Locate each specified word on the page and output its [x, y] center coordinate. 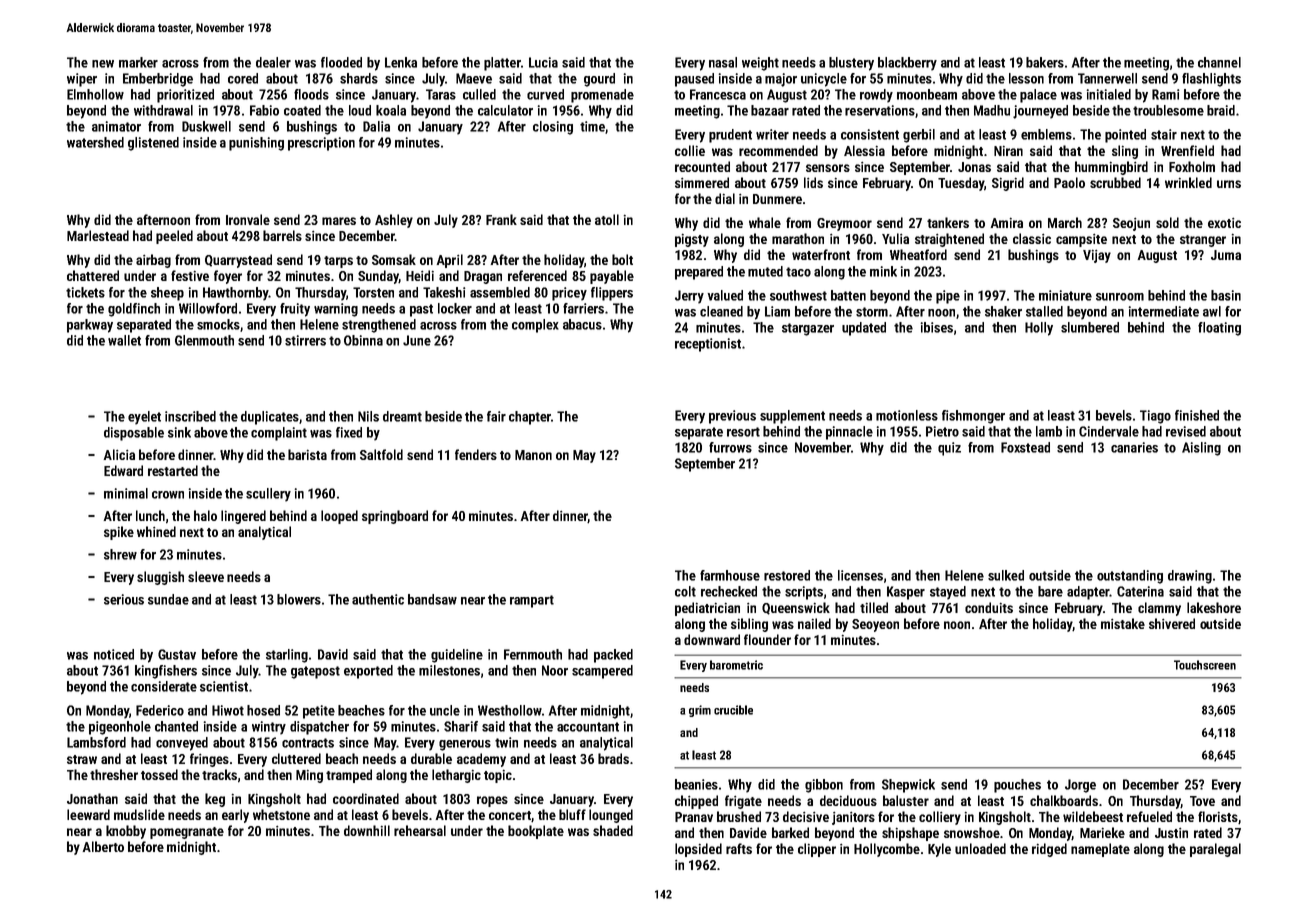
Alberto [103, 846]
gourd [599, 80]
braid [1221, 110]
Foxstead [1025, 447]
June [417, 340]
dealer [273, 62]
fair [496, 416]
